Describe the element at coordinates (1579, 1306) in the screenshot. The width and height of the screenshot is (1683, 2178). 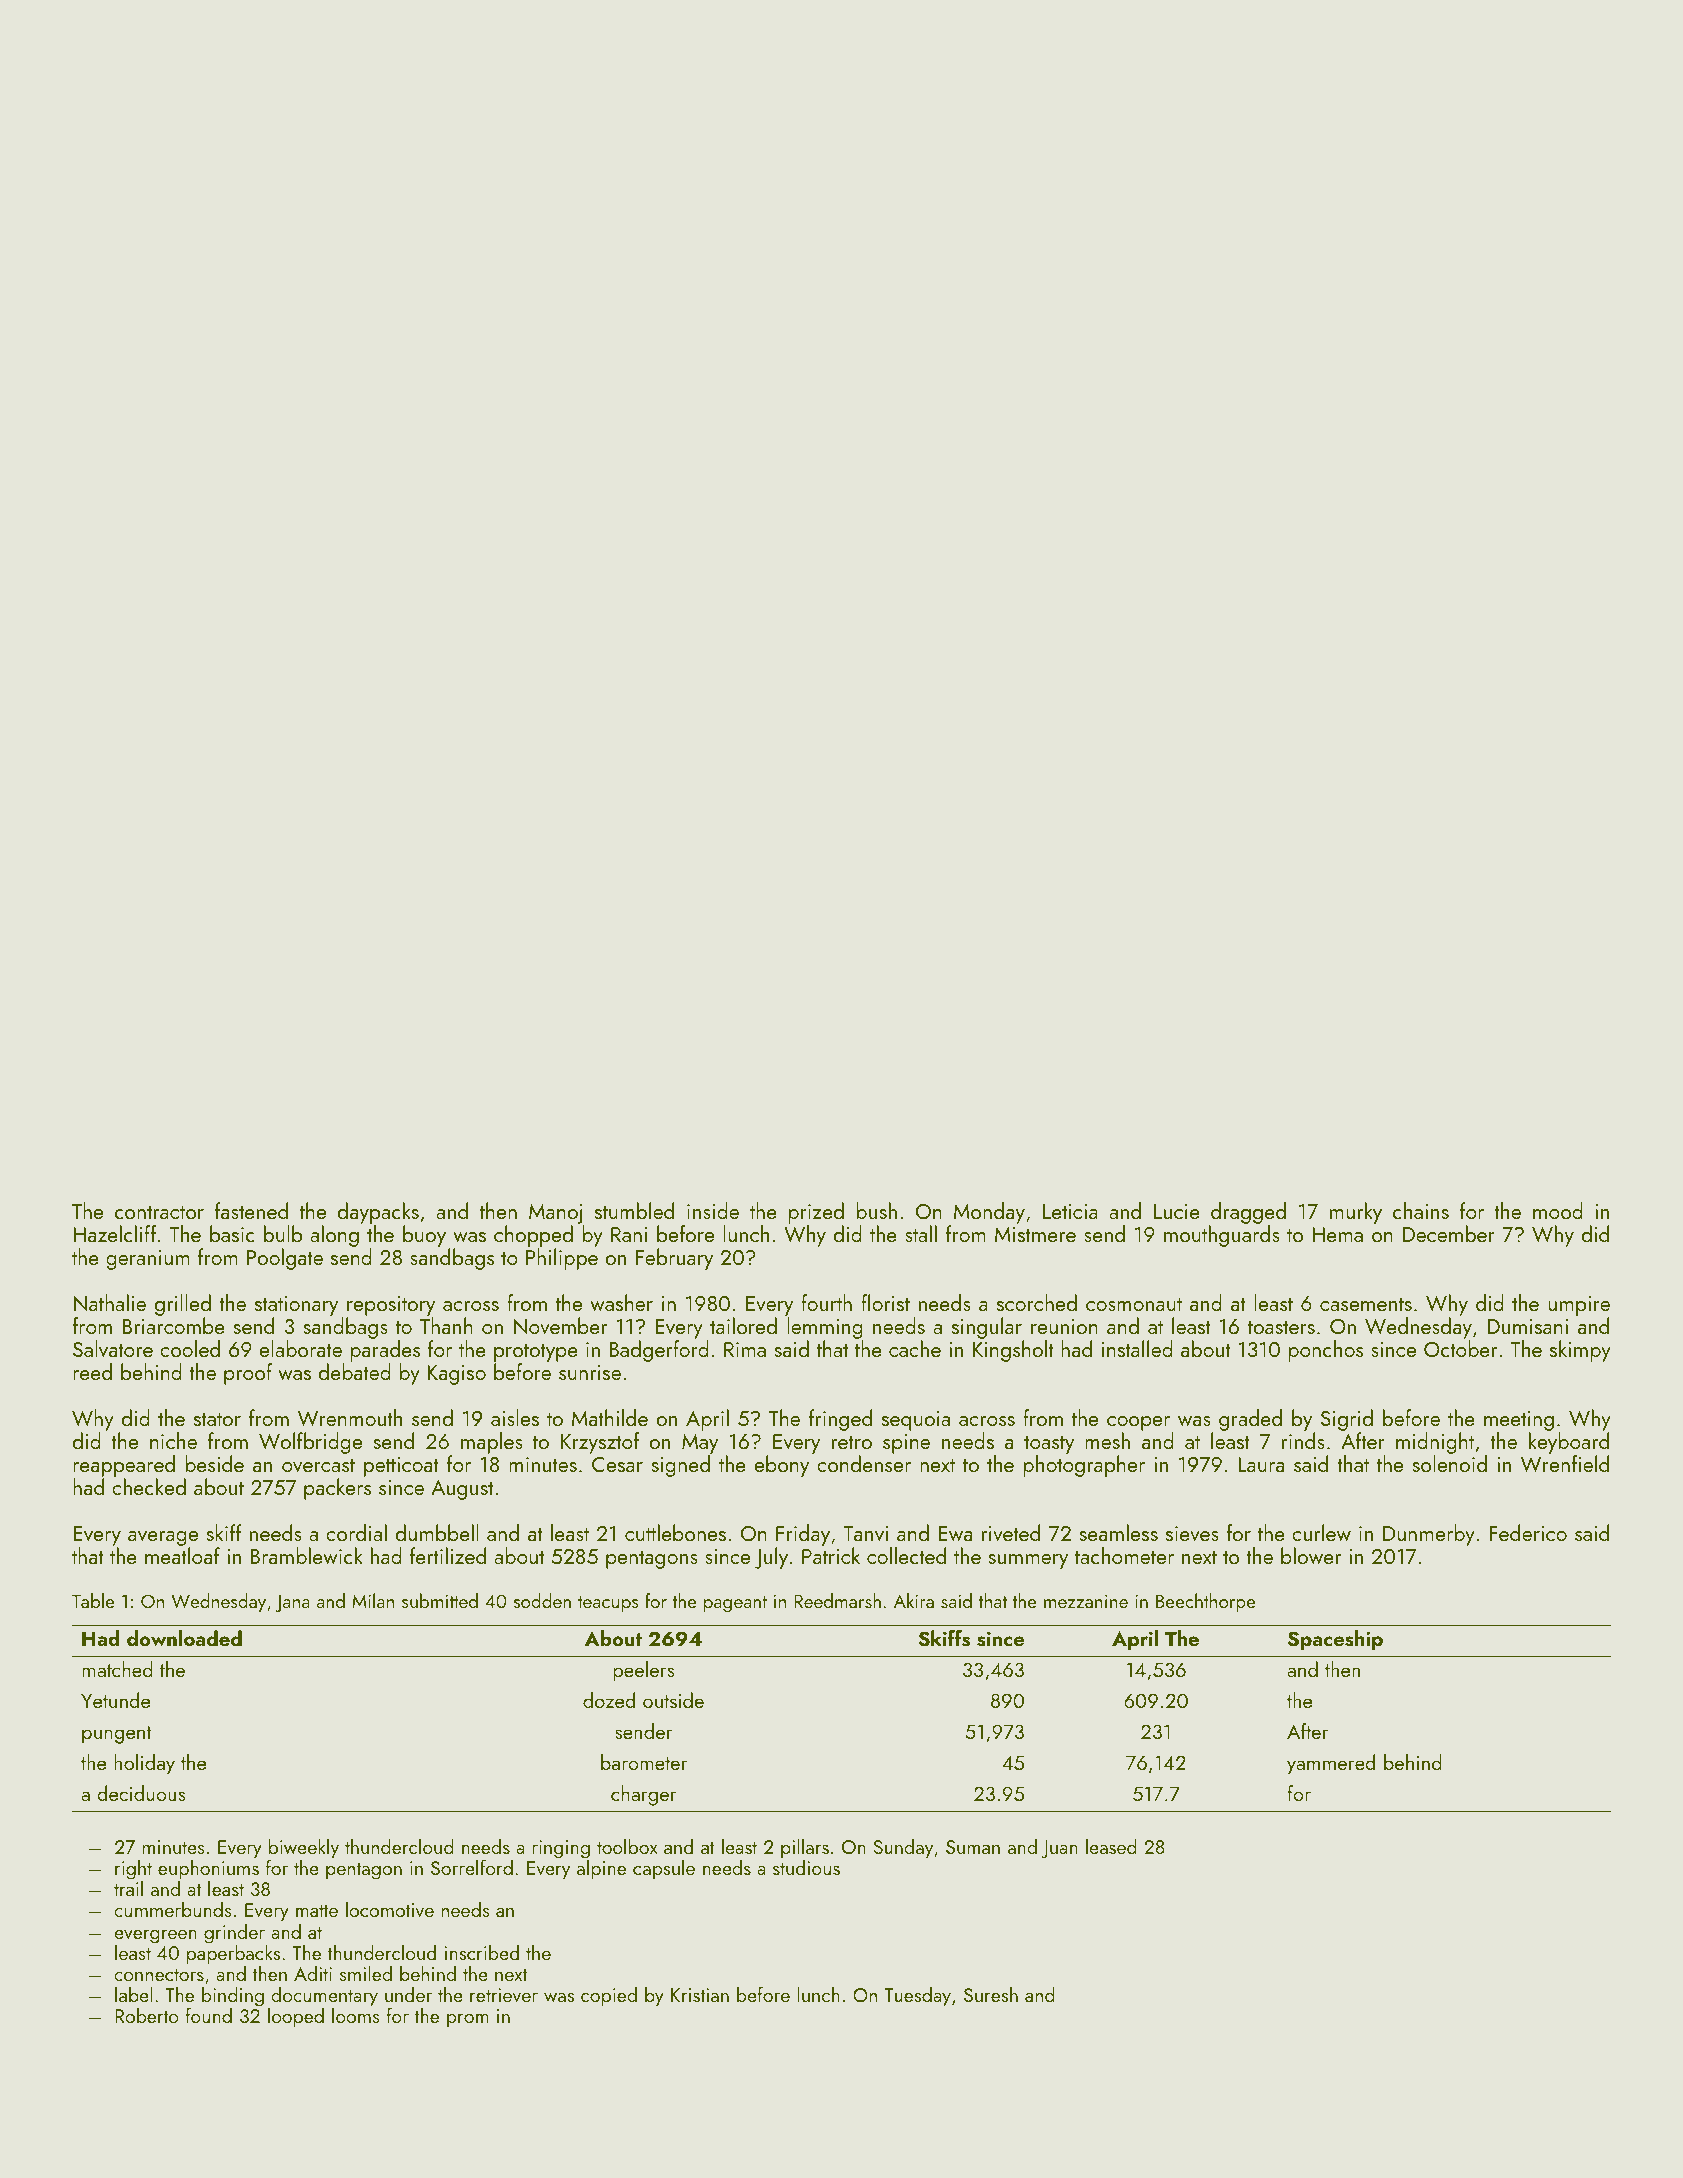
I see `umpire` at that location.
